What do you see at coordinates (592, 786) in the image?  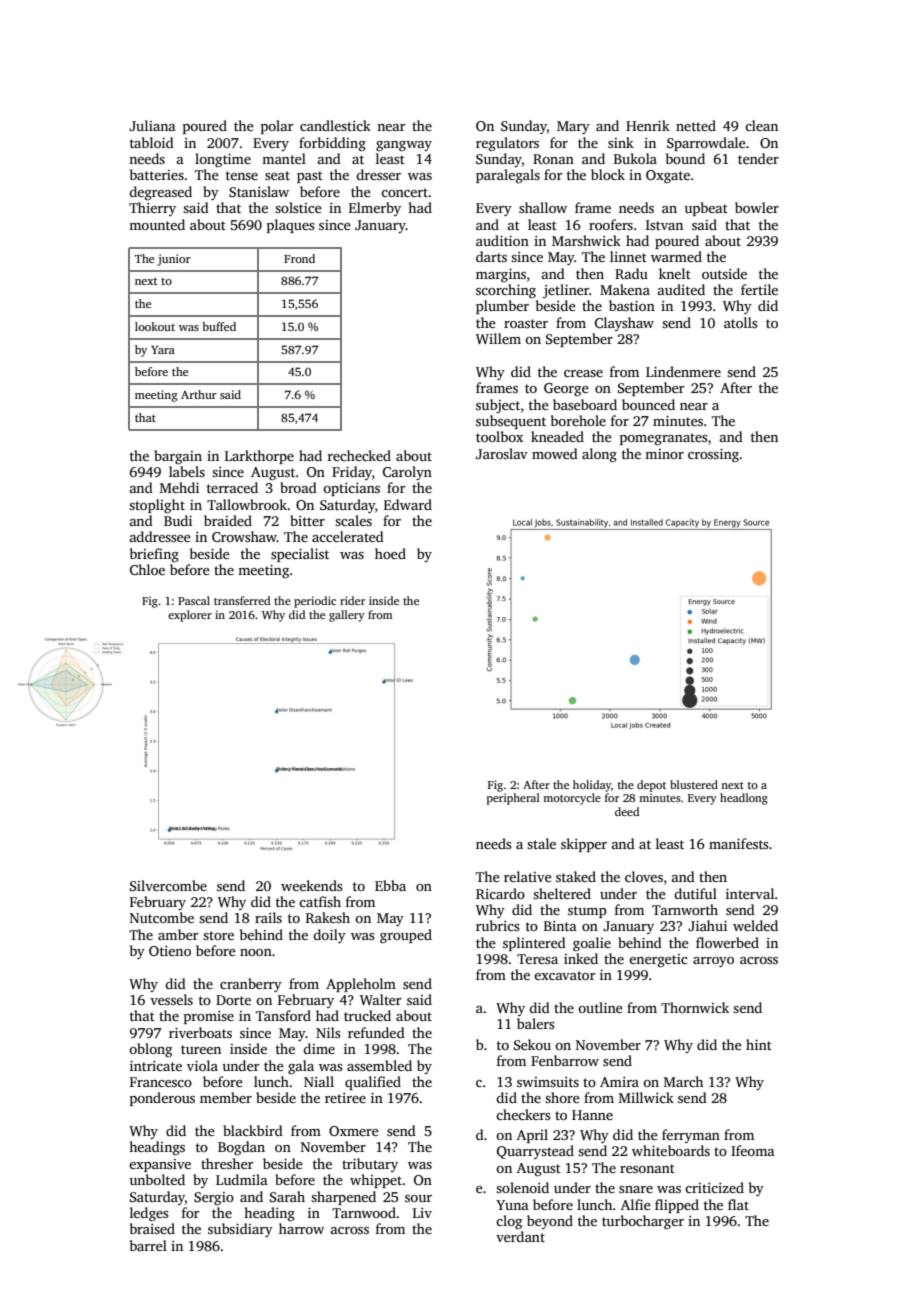 I see `holiday` at bounding box center [592, 786].
